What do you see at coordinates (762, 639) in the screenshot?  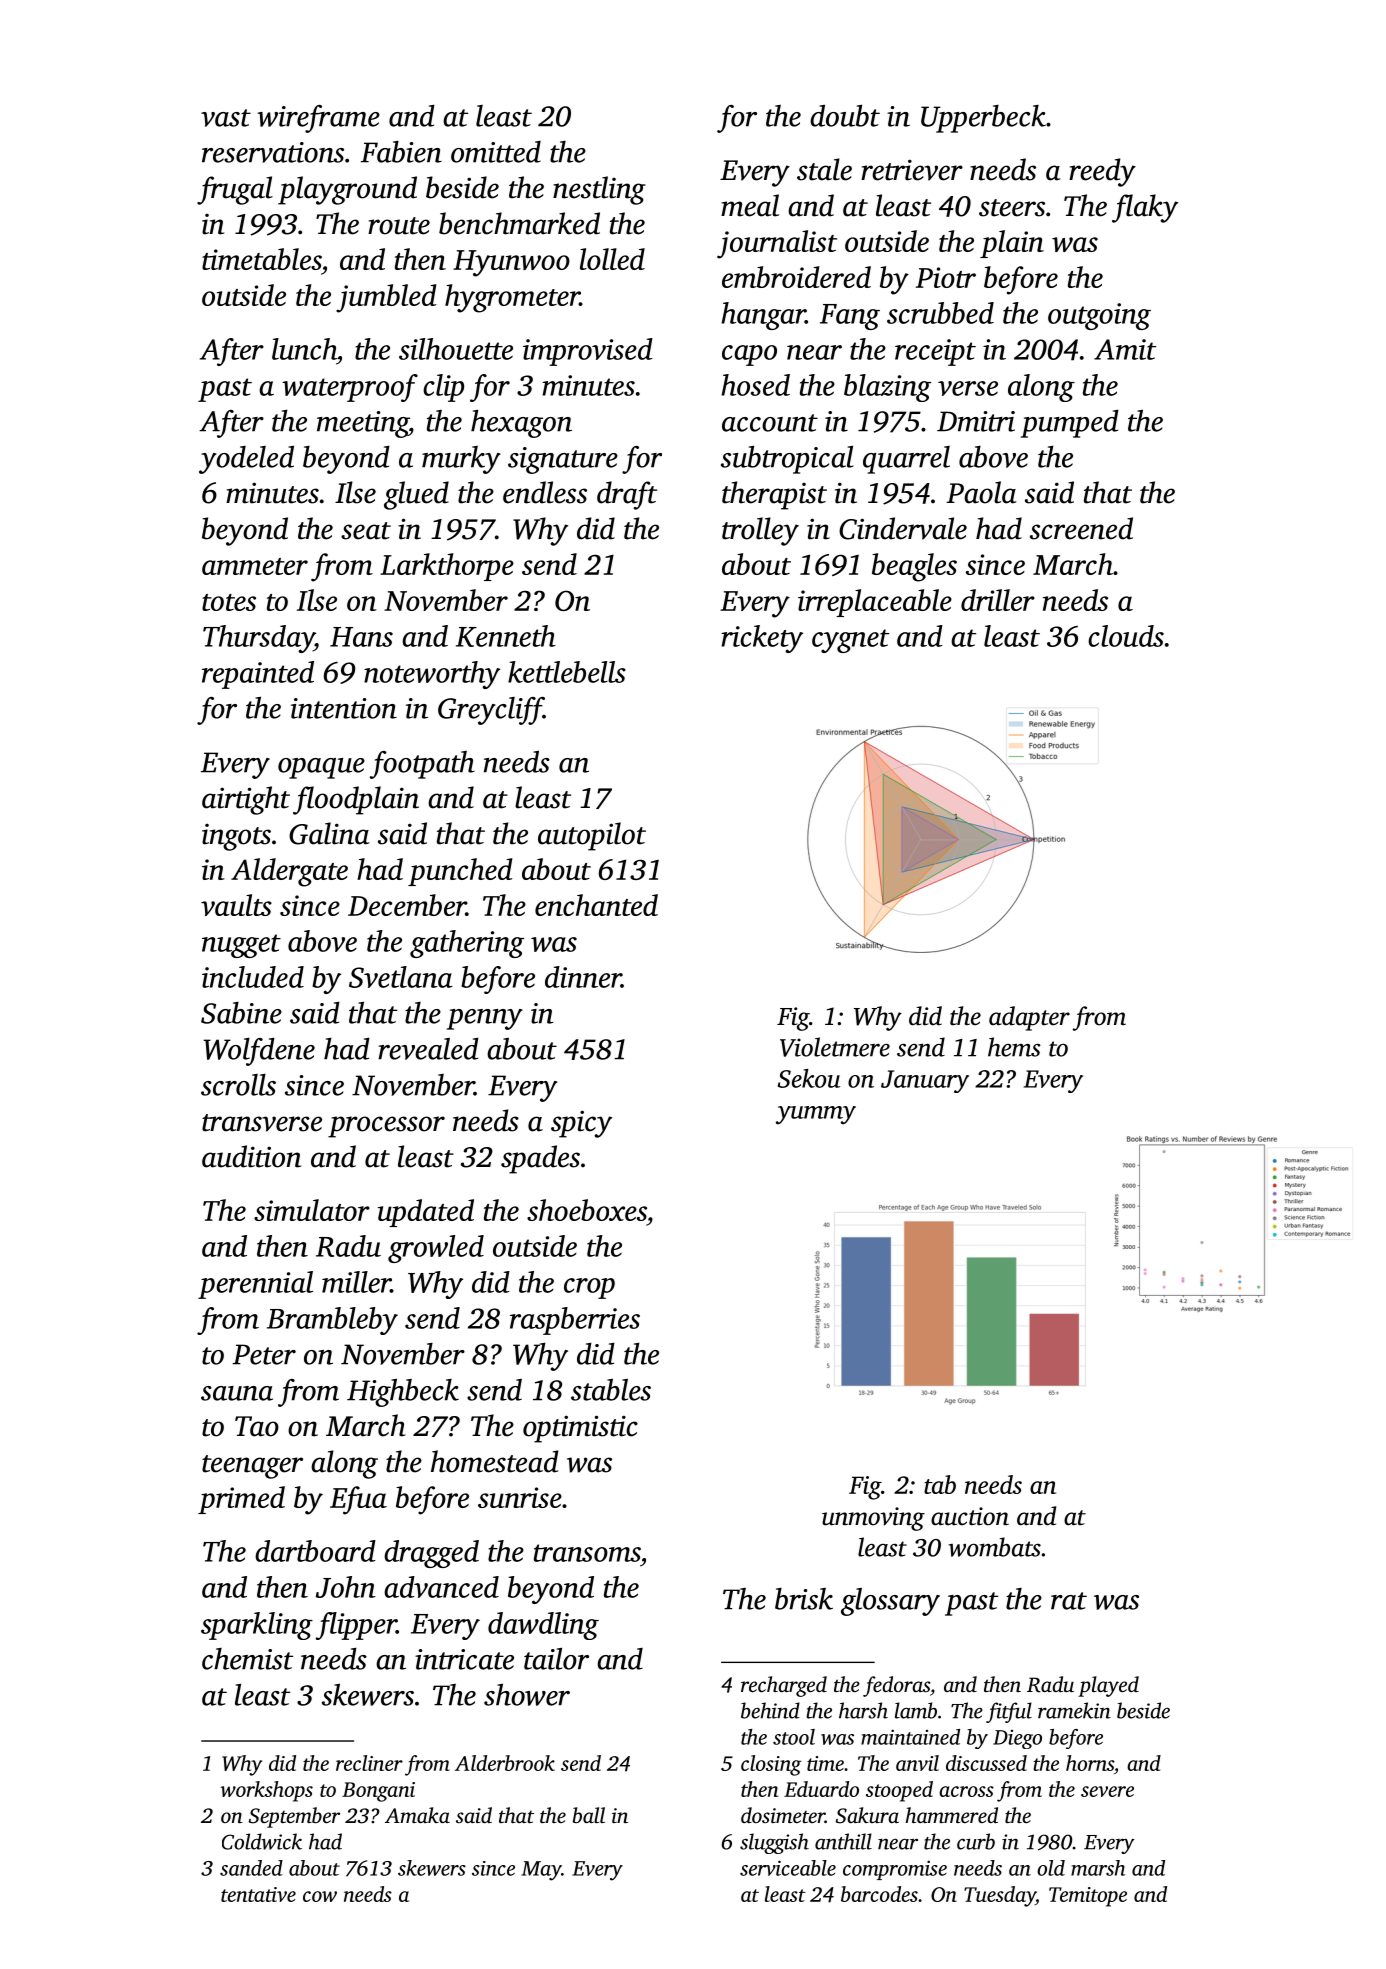 I see `rickety` at bounding box center [762, 639].
